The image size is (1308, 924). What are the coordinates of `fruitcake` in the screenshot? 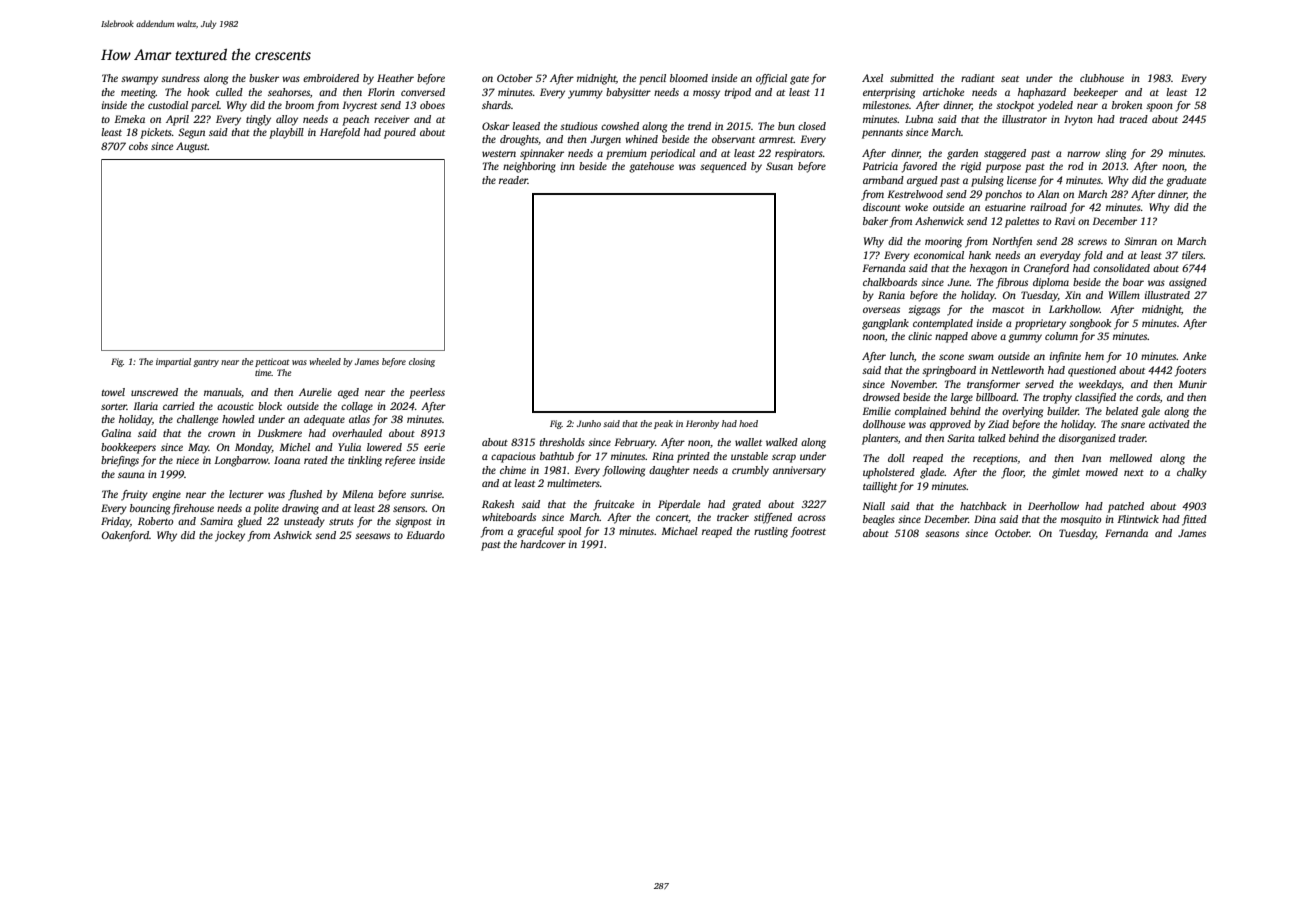 It's located at (613, 505).
